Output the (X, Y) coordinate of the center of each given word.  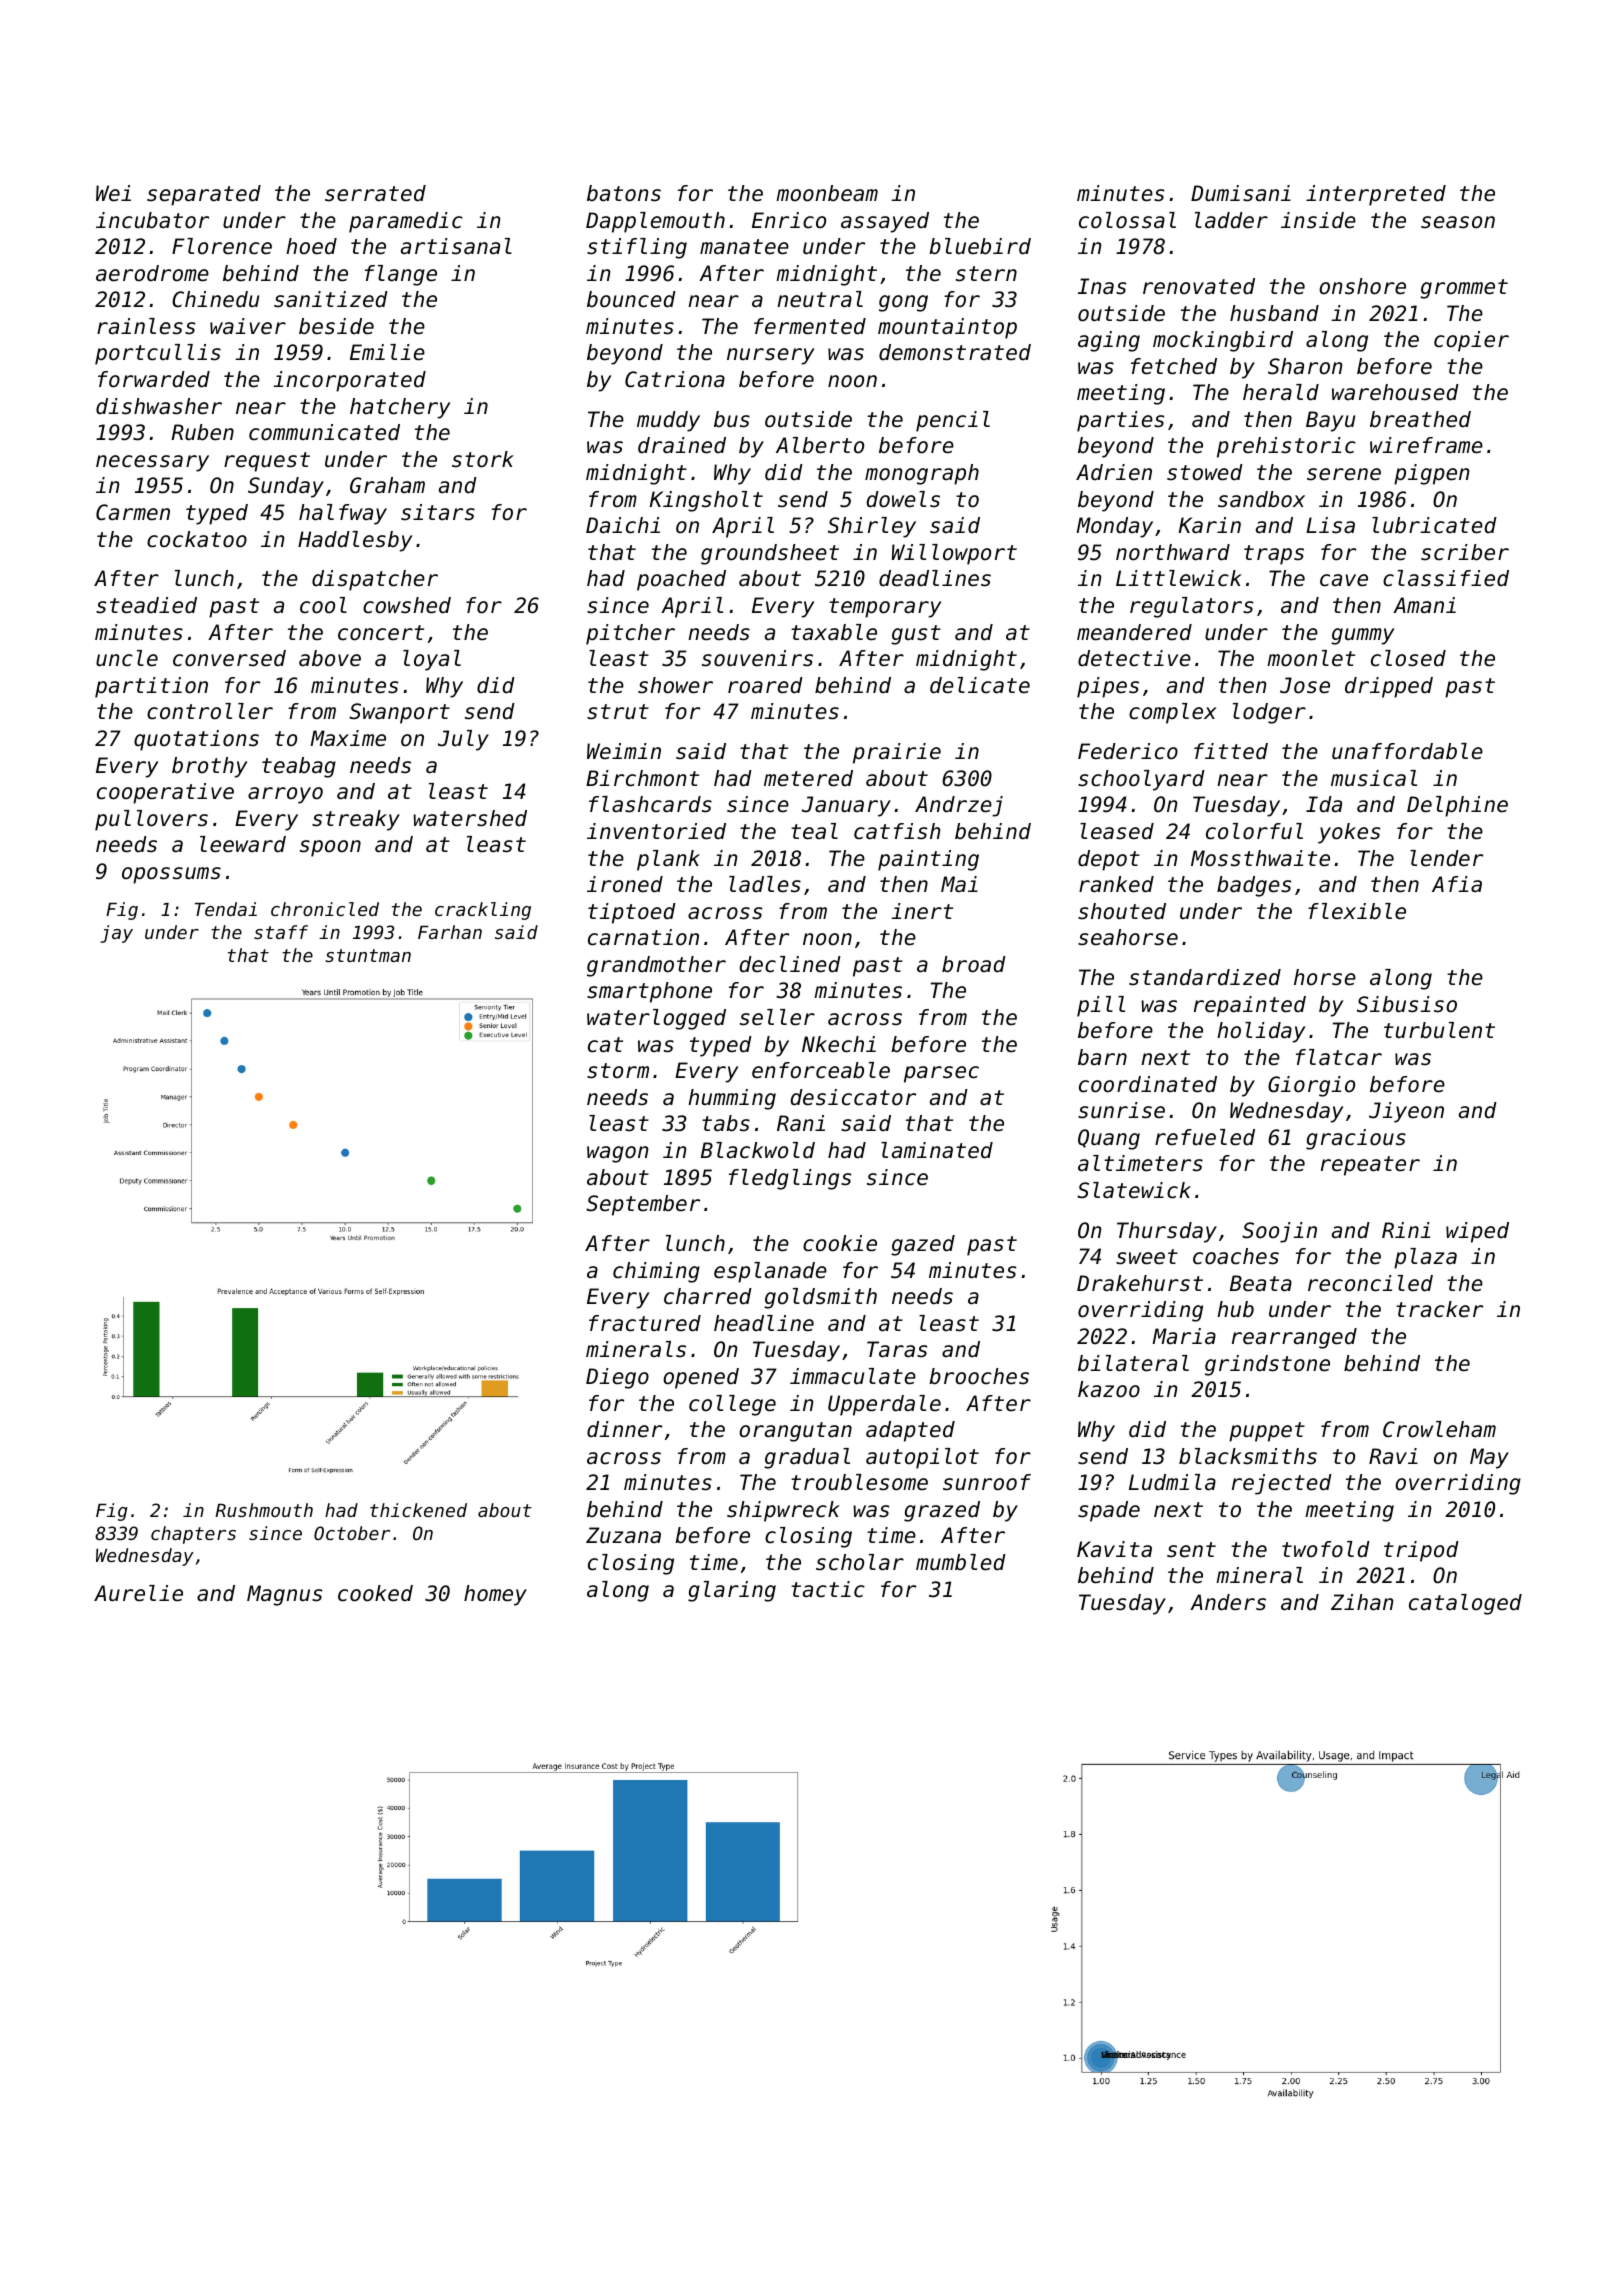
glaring (732, 1591)
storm (618, 1071)
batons (624, 193)
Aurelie (138, 1593)
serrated (375, 193)
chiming (656, 1272)
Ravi (1393, 1456)
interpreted (1376, 195)
